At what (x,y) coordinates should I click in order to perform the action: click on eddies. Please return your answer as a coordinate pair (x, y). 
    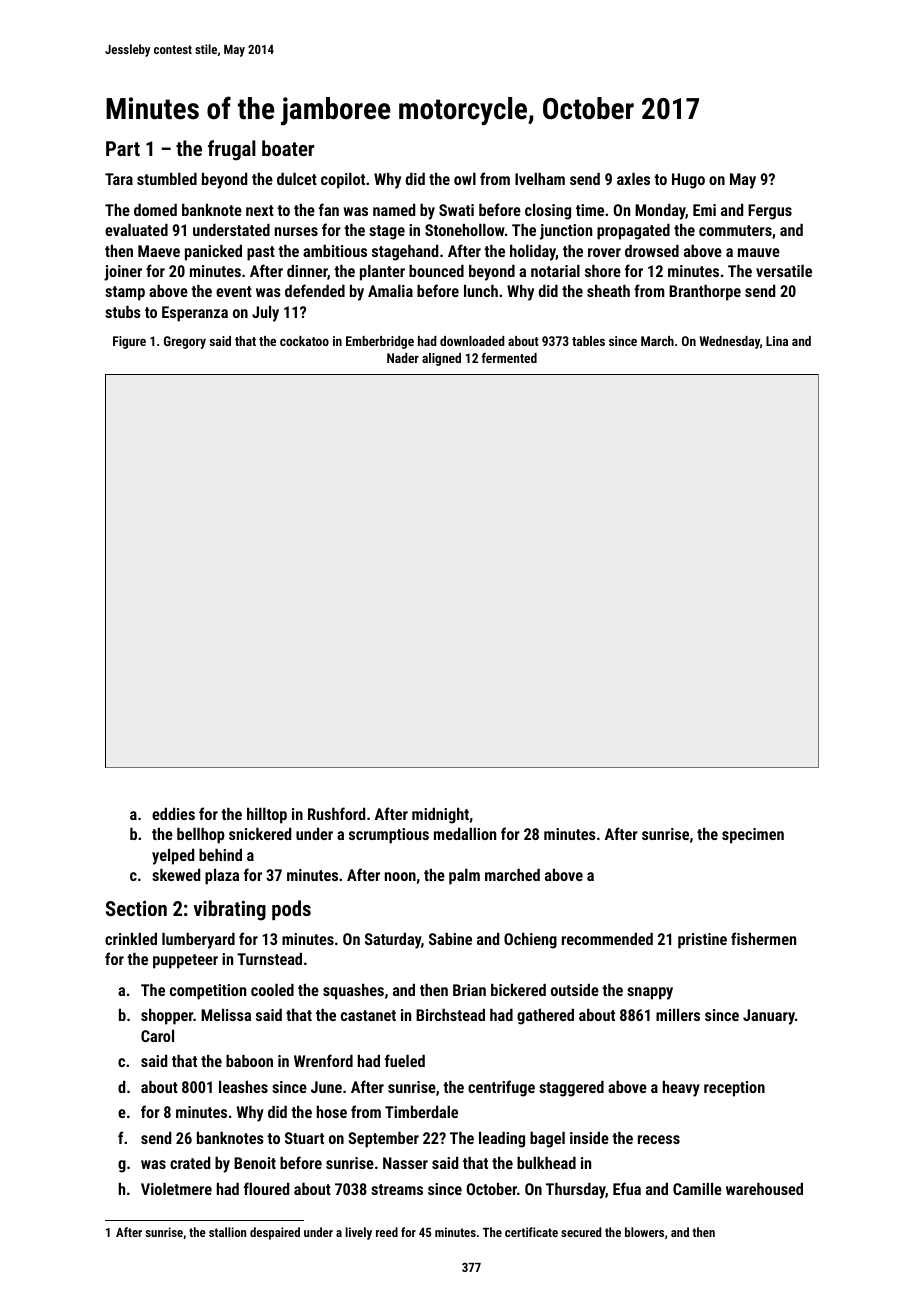
    Looking at the image, I should click on (173, 814).
